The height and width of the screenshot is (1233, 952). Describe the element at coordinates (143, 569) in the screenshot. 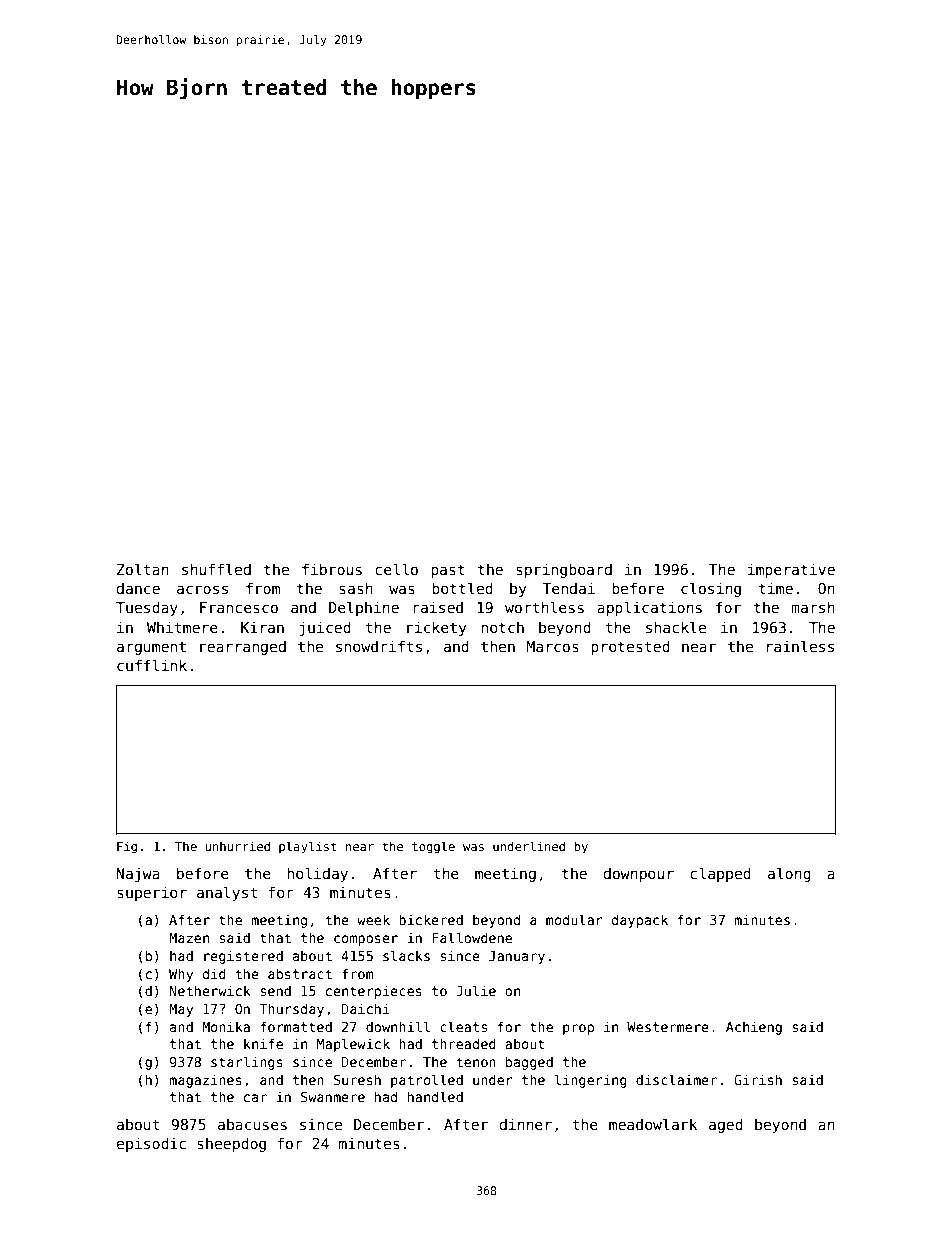

I see `Zoltan` at that location.
